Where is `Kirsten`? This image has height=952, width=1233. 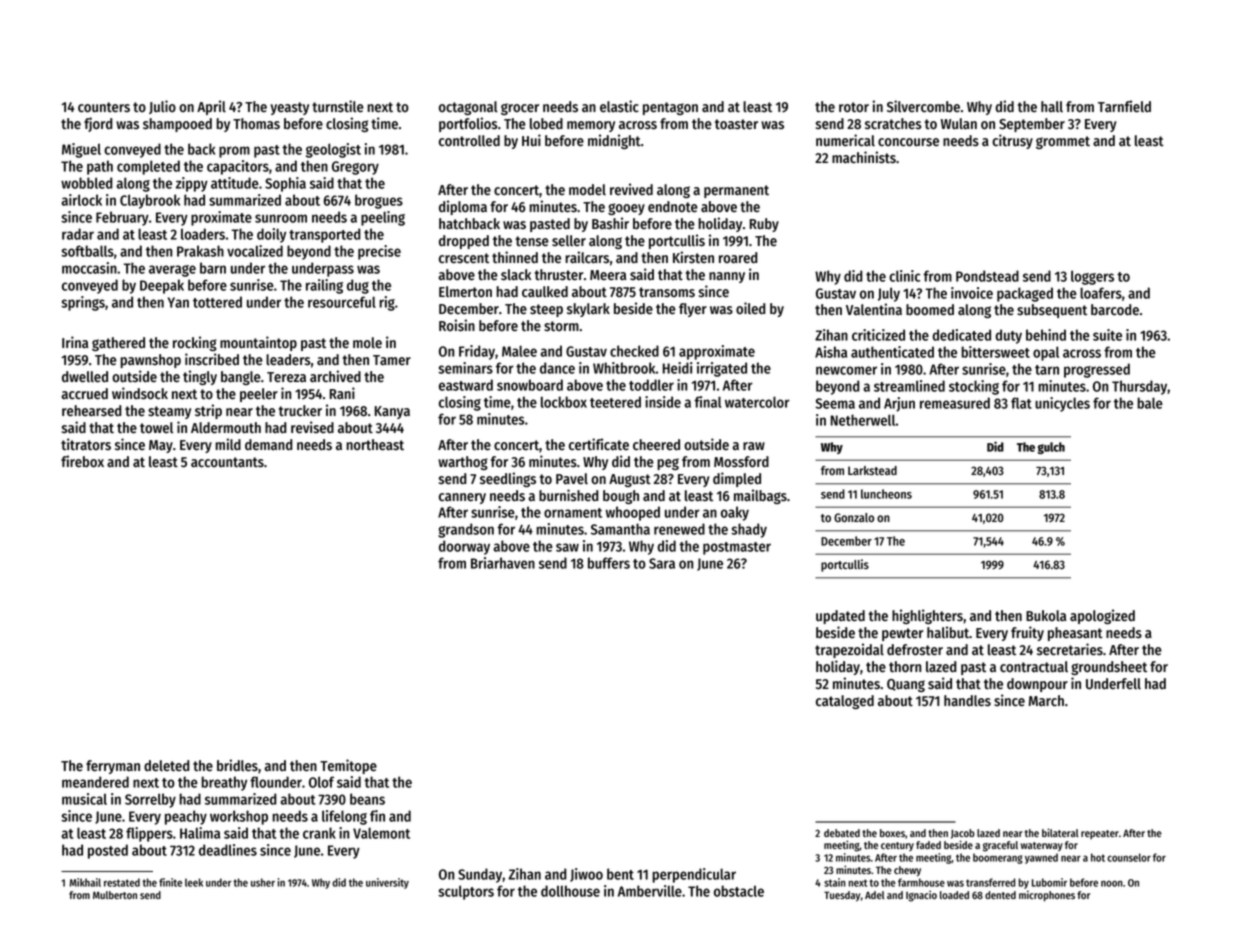
Kirsten is located at coordinates (693, 257).
